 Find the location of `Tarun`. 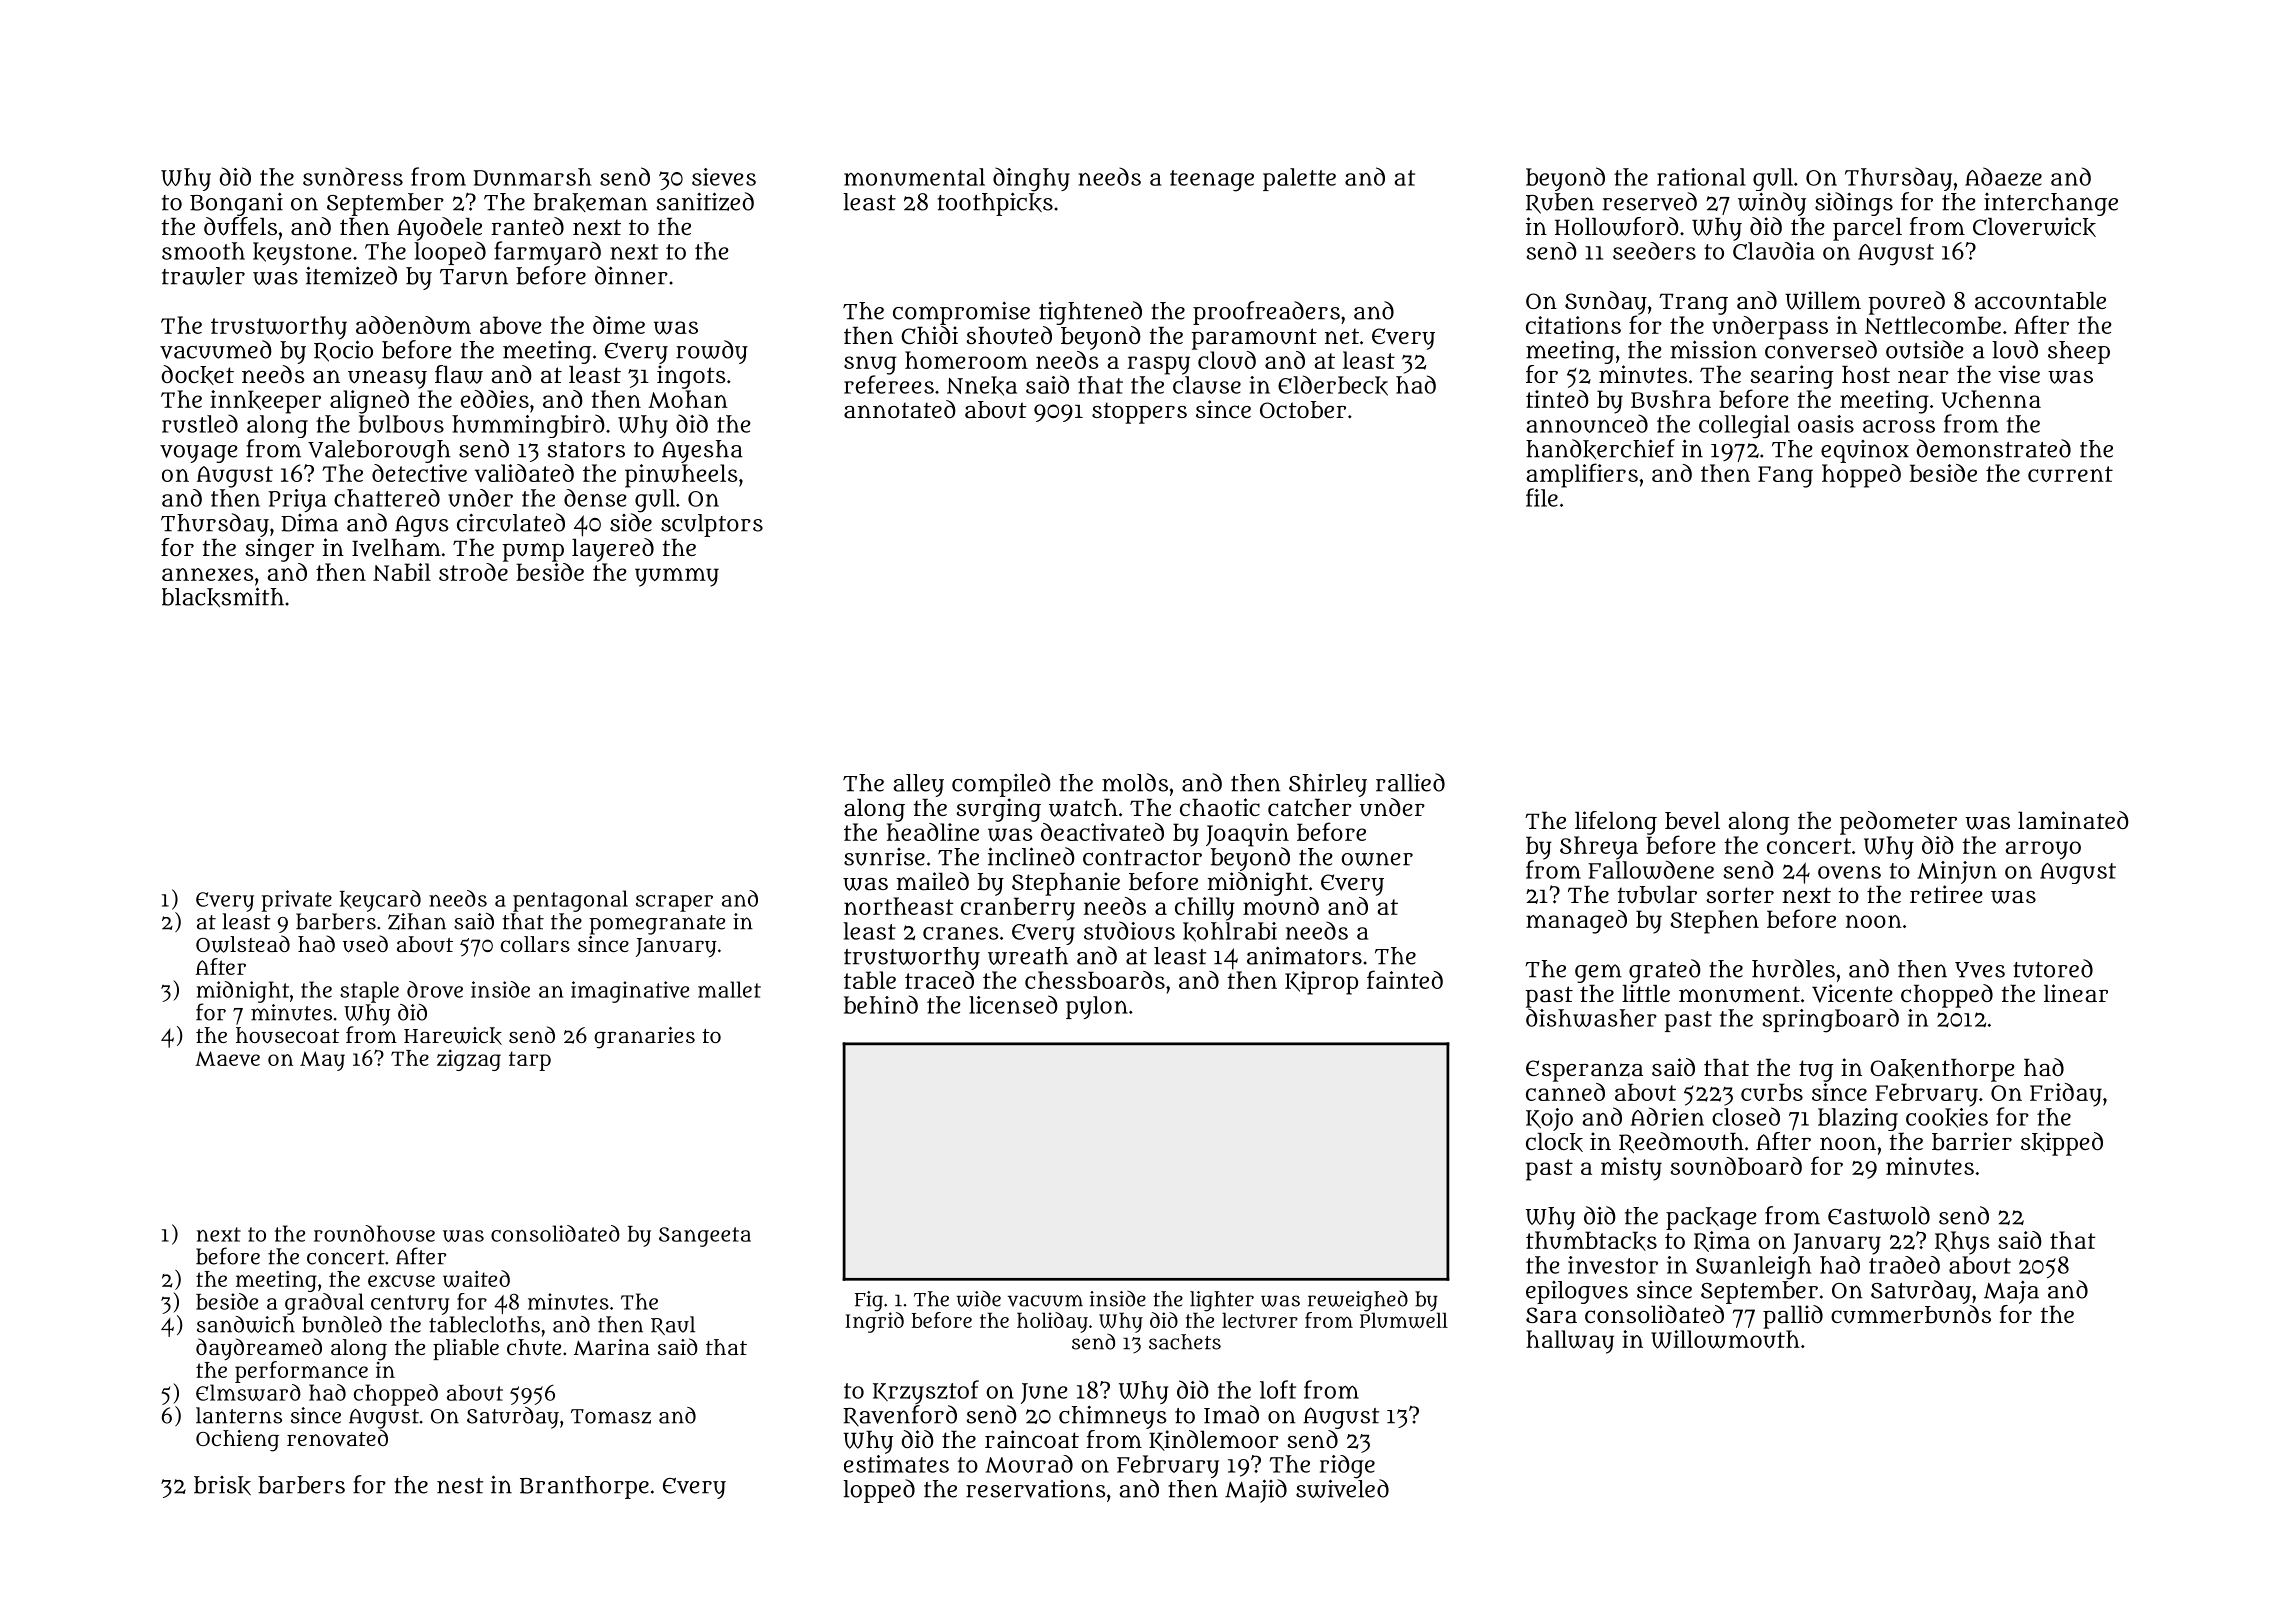

Tarun is located at coordinates (474, 277).
